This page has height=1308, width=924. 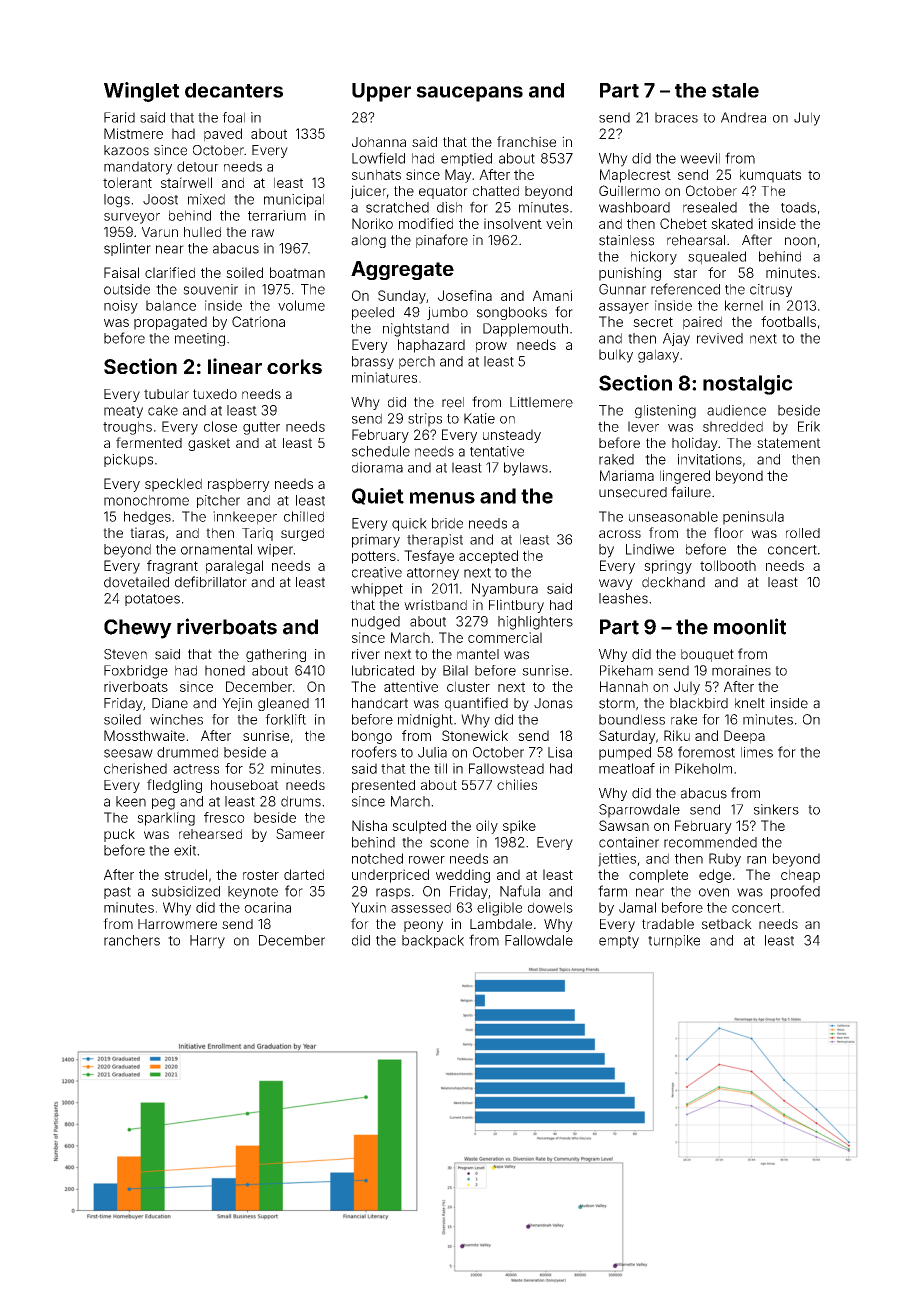 What do you see at coordinates (207, 942) in the page?
I see `Harry` at bounding box center [207, 942].
